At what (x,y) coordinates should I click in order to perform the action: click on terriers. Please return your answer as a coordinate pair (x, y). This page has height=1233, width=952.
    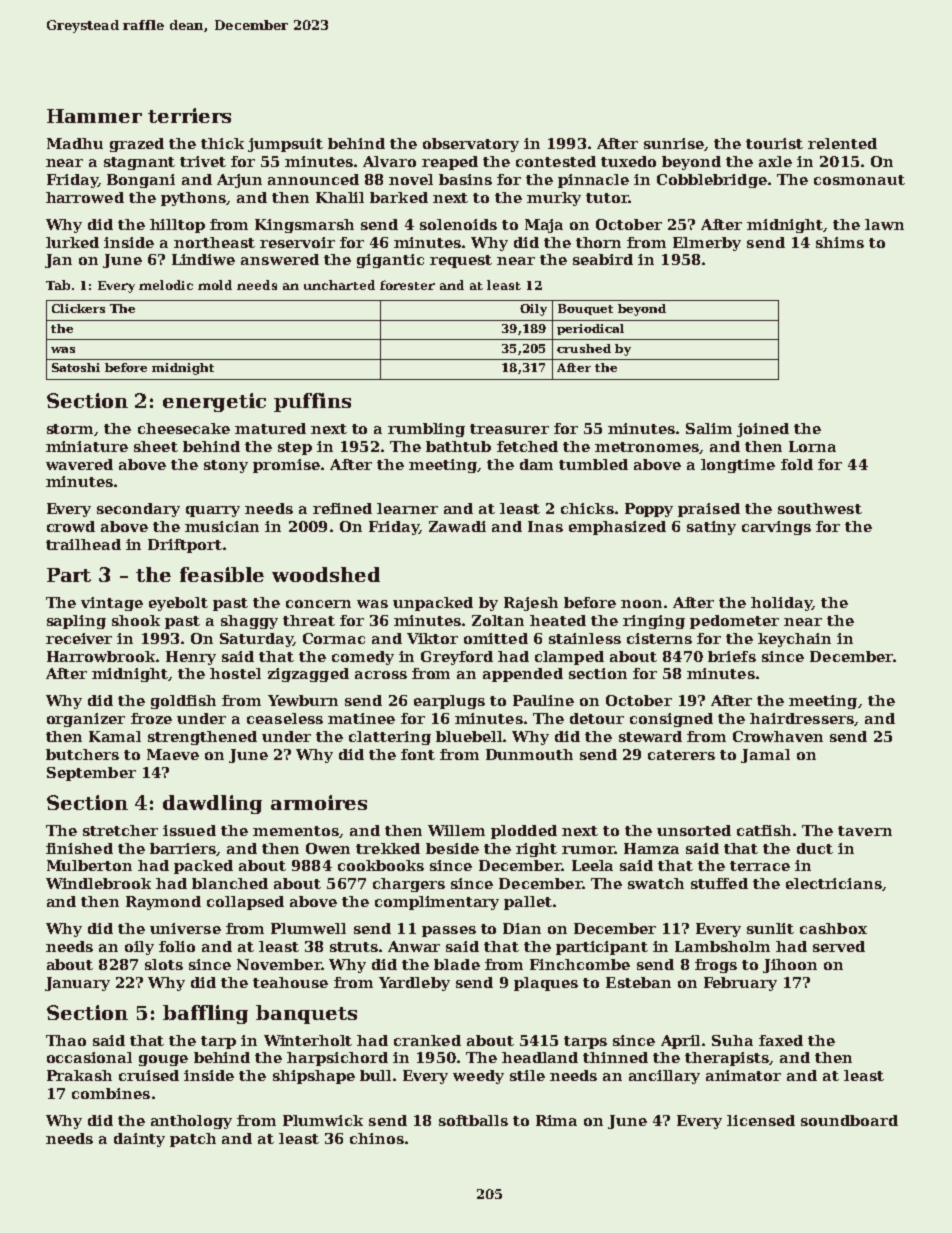
    Looking at the image, I should click on (189, 115).
